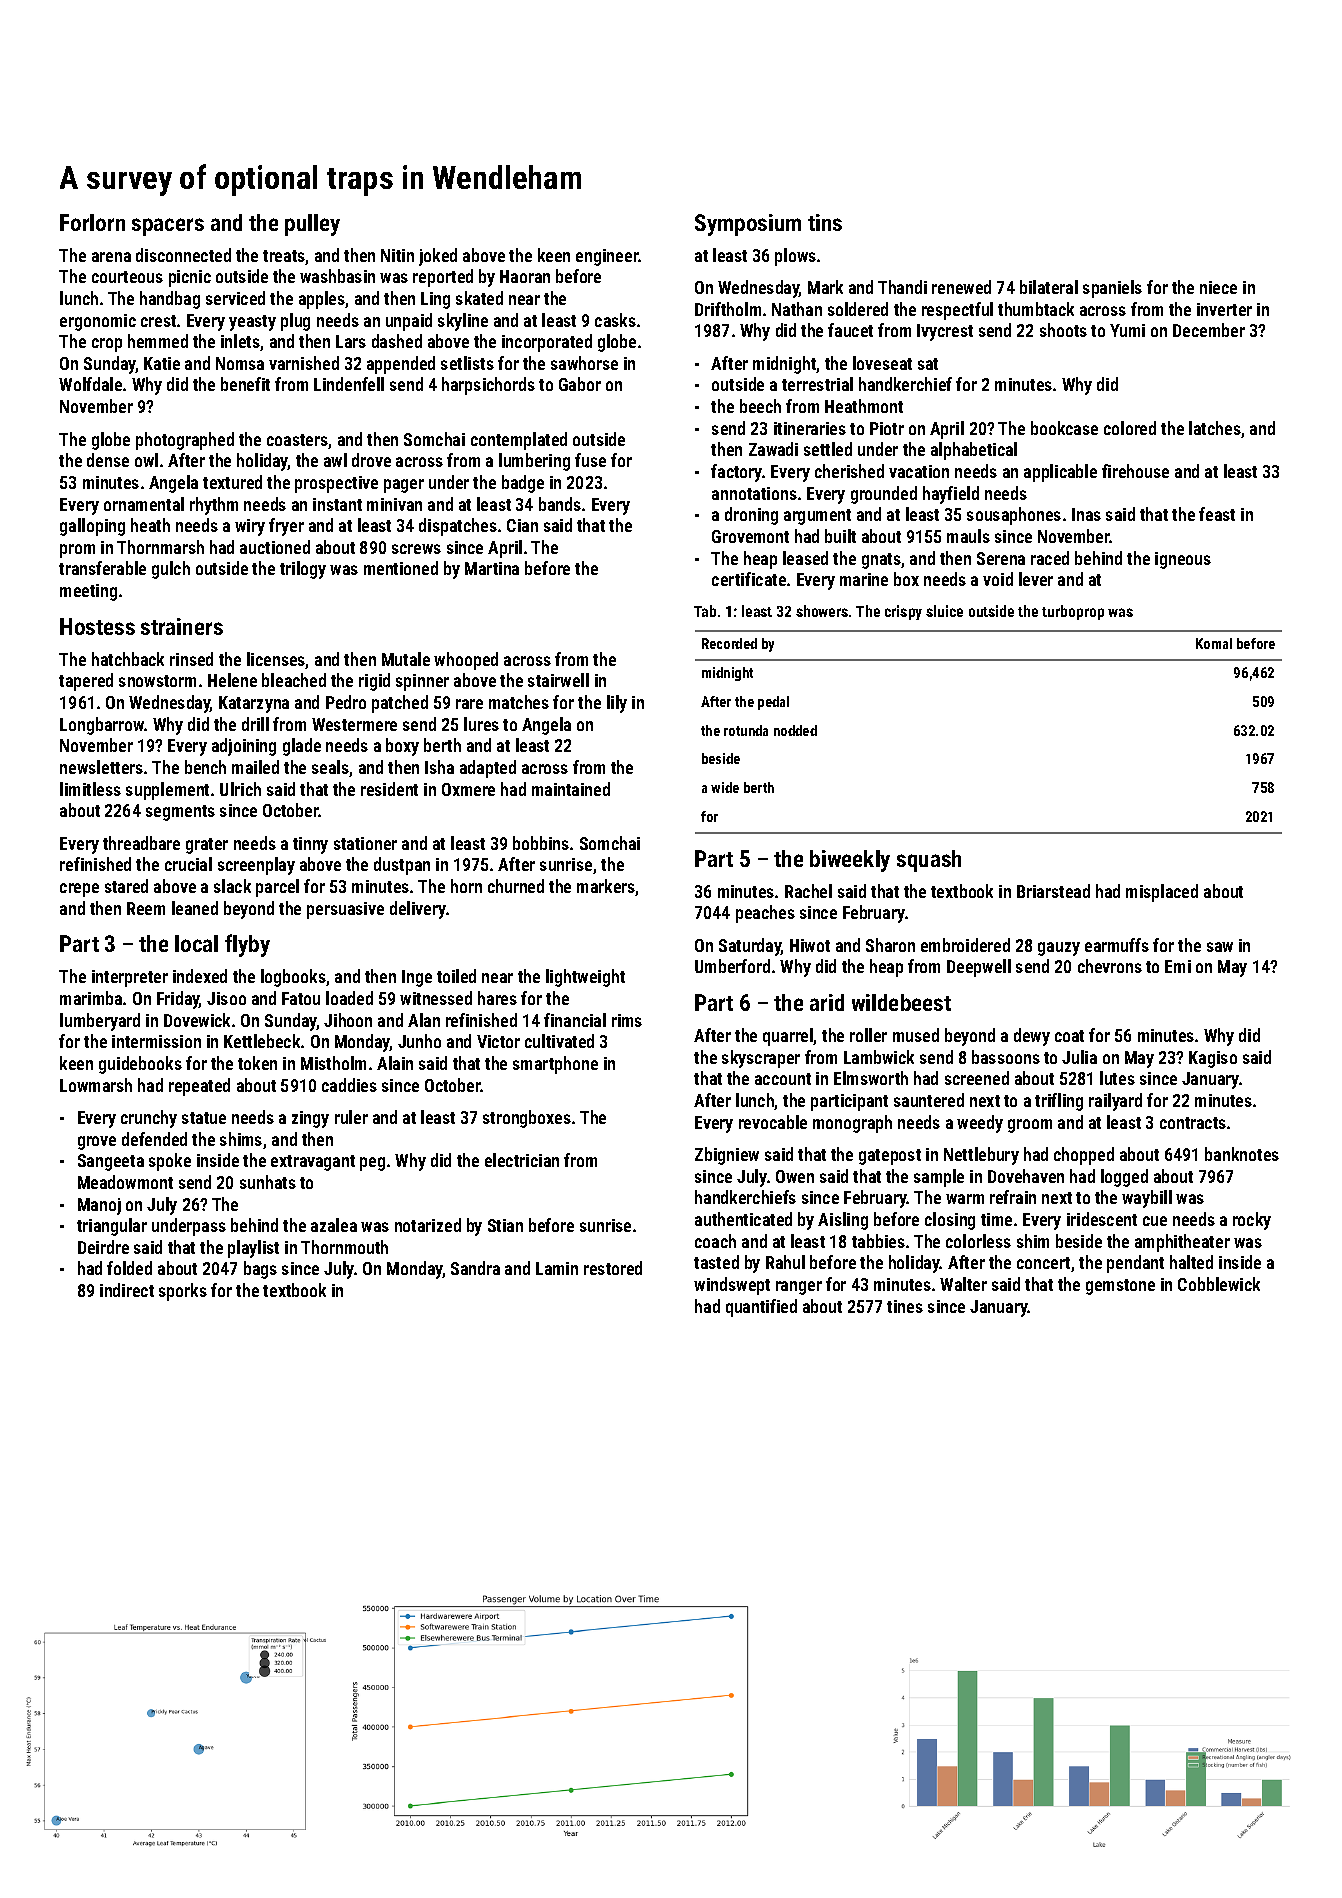 Image resolution: width=1342 pixels, height=1898 pixels. Describe the element at coordinates (951, 495) in the image. I see `hayfield` at that location.
